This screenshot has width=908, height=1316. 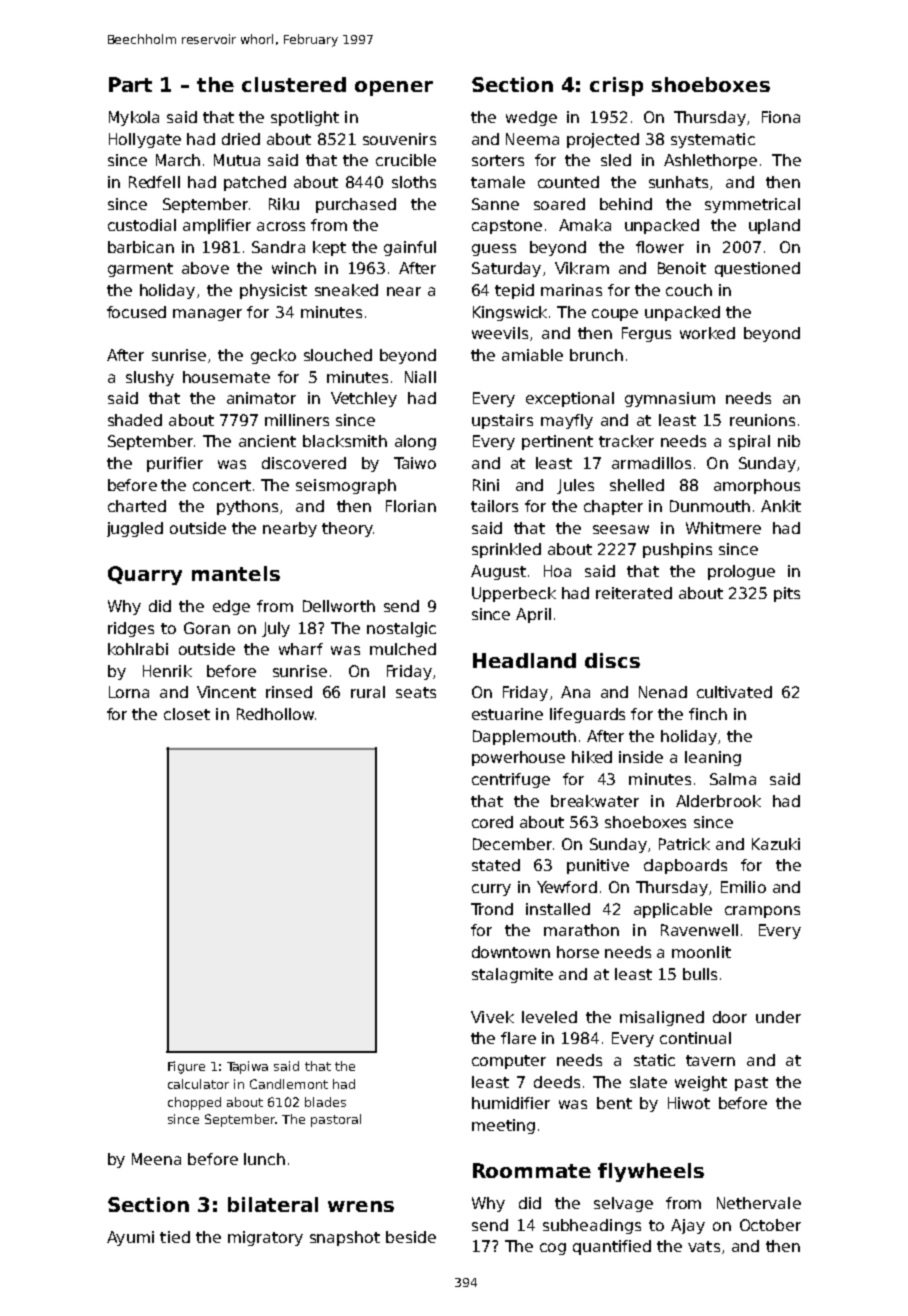 I want to click on Tapiwa, so click(x=247, y=1067).
